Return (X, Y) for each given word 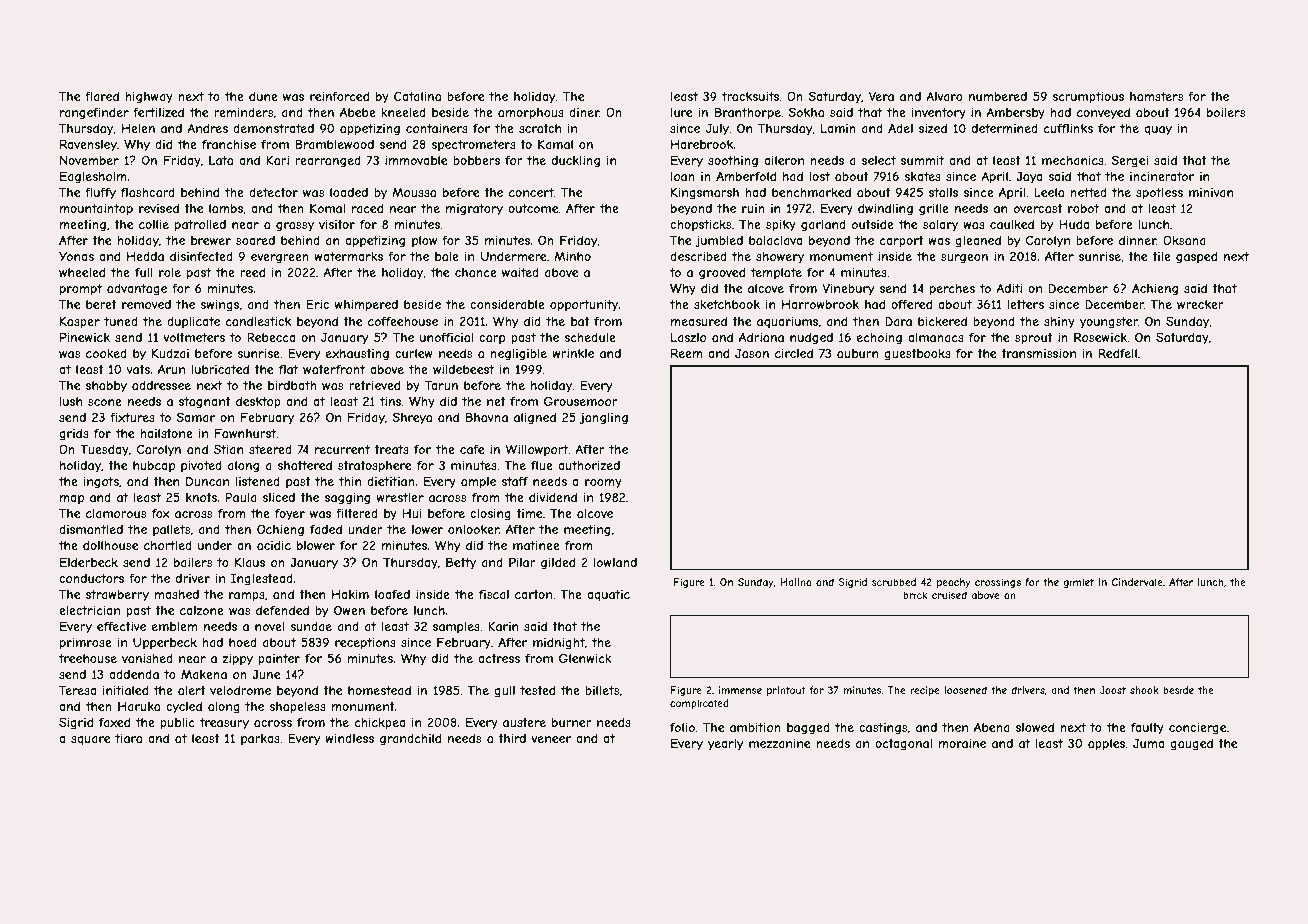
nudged (811, 339)
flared (102, 96)
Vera (881, 96)
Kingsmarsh (705, 193)
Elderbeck (89, 562)
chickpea (380, 724)
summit (922, 160)
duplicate (193, 323)
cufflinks (1068, 128)
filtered (357, 513)
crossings (998, 583)
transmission (1038, 353)
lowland (615, 562)
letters (1025, 304)
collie (154, 224)
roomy (603, 484)
